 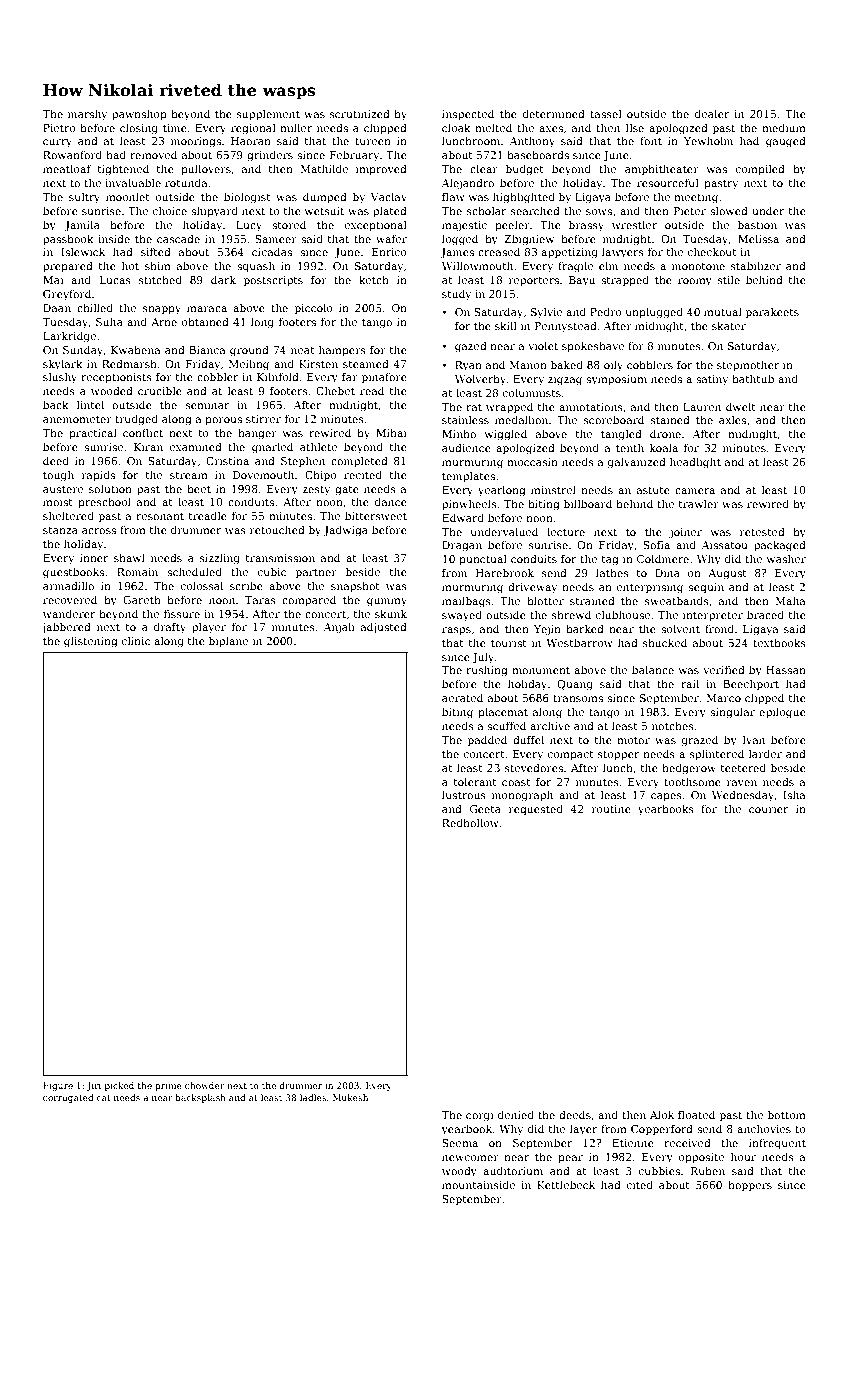 I want to click on Dragan, so click(x=462, y=546).
